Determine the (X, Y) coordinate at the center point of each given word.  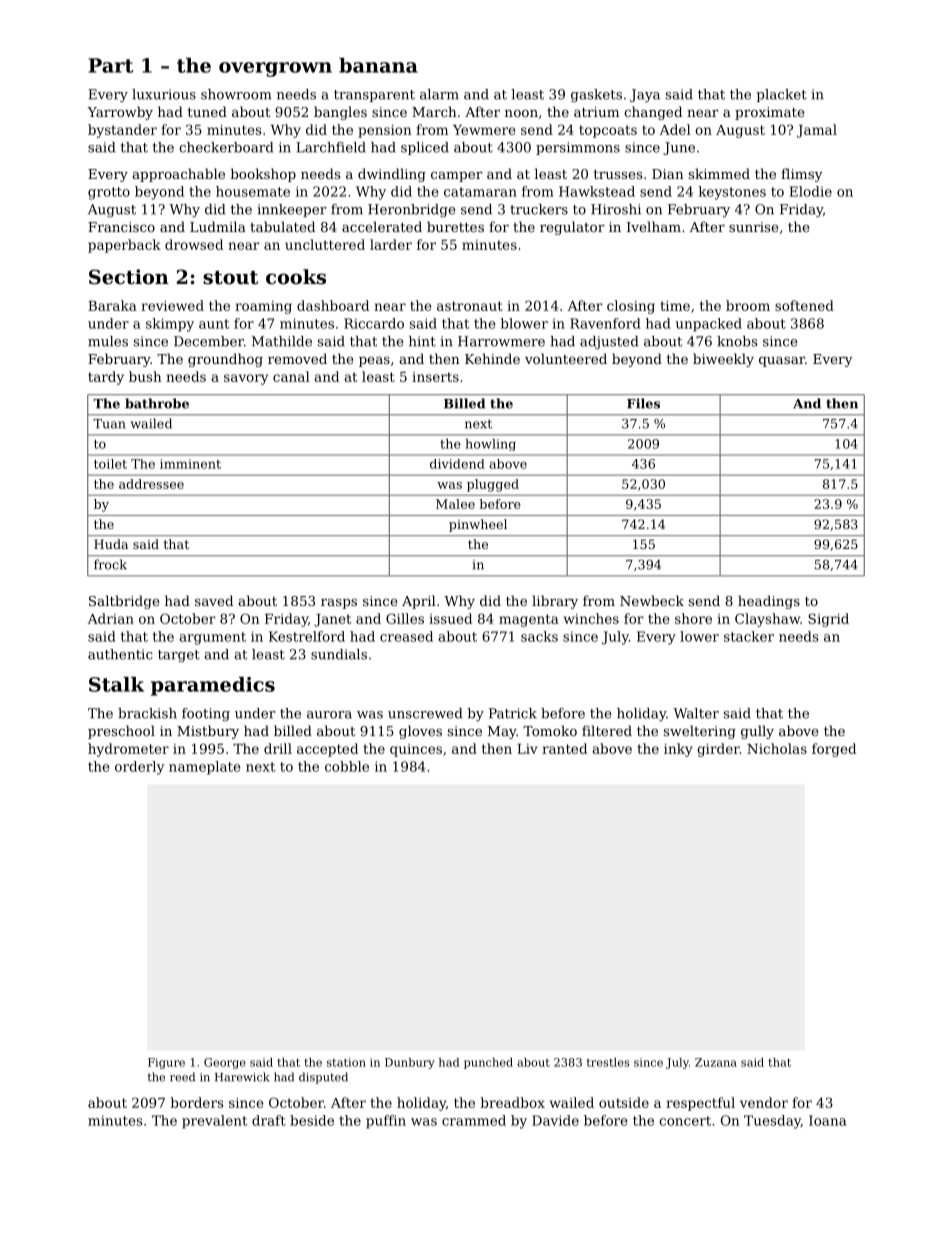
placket (781, 95)
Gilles (405, 618)
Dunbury (410, 1063)
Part (111, 65)
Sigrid (828, 620)
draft (269, 1120)
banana (378, 65)
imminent (190, 464)
